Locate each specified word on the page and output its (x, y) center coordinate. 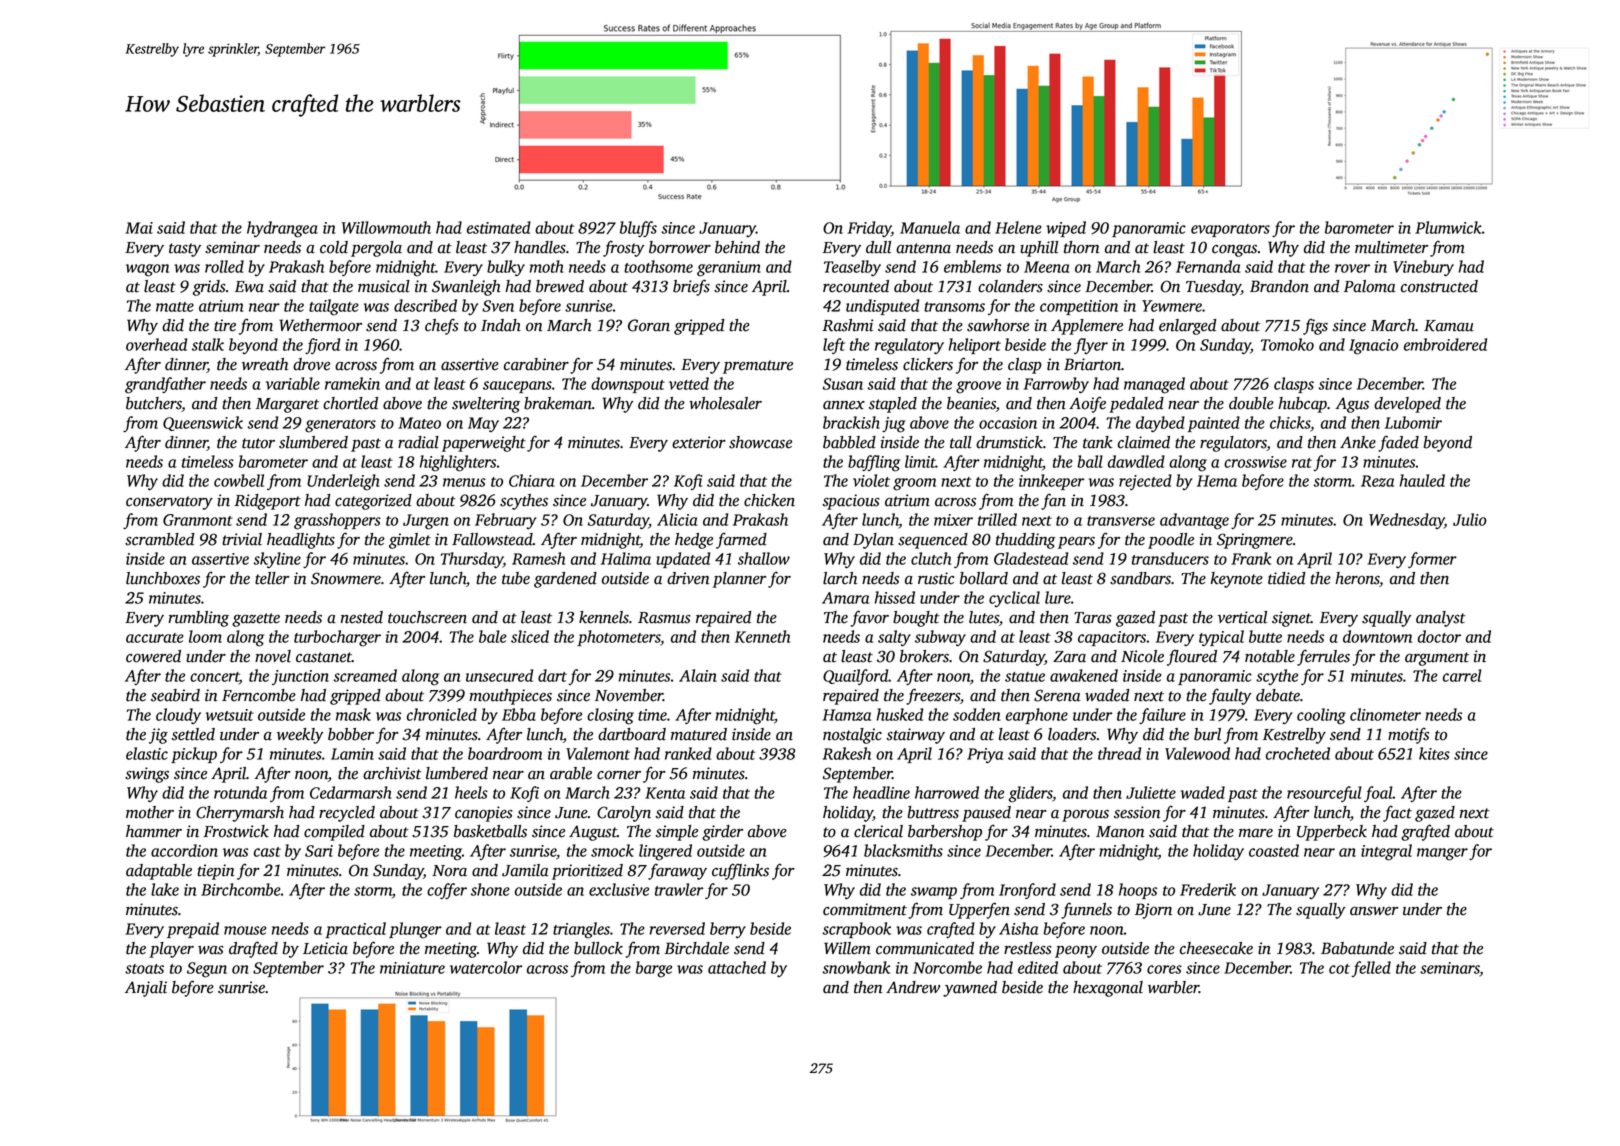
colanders (1010, 286)
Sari (319, 851)
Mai (139, 228)
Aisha (1018, 928)
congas (1234, 250)
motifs (1408, 735)
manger (1442, 854)
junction (300, 677)
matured (699, 734)
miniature (412, 968)
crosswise (1255, 462)
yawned (970, 989)
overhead (156, 344)
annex (844, 405)
